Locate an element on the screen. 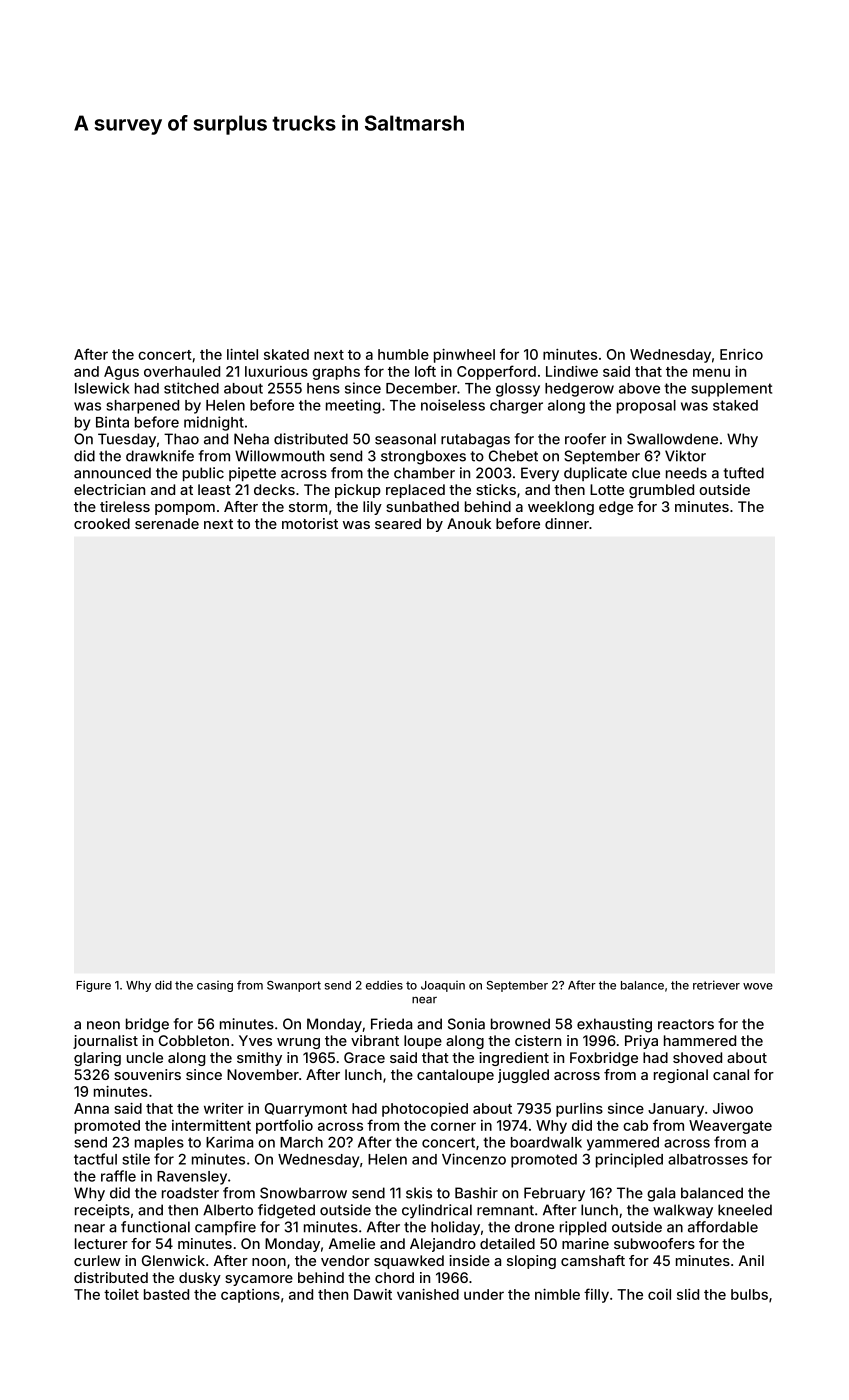 This screenshot has height=1400, width=849. pinwheel is located at coordinates (464, 356).
